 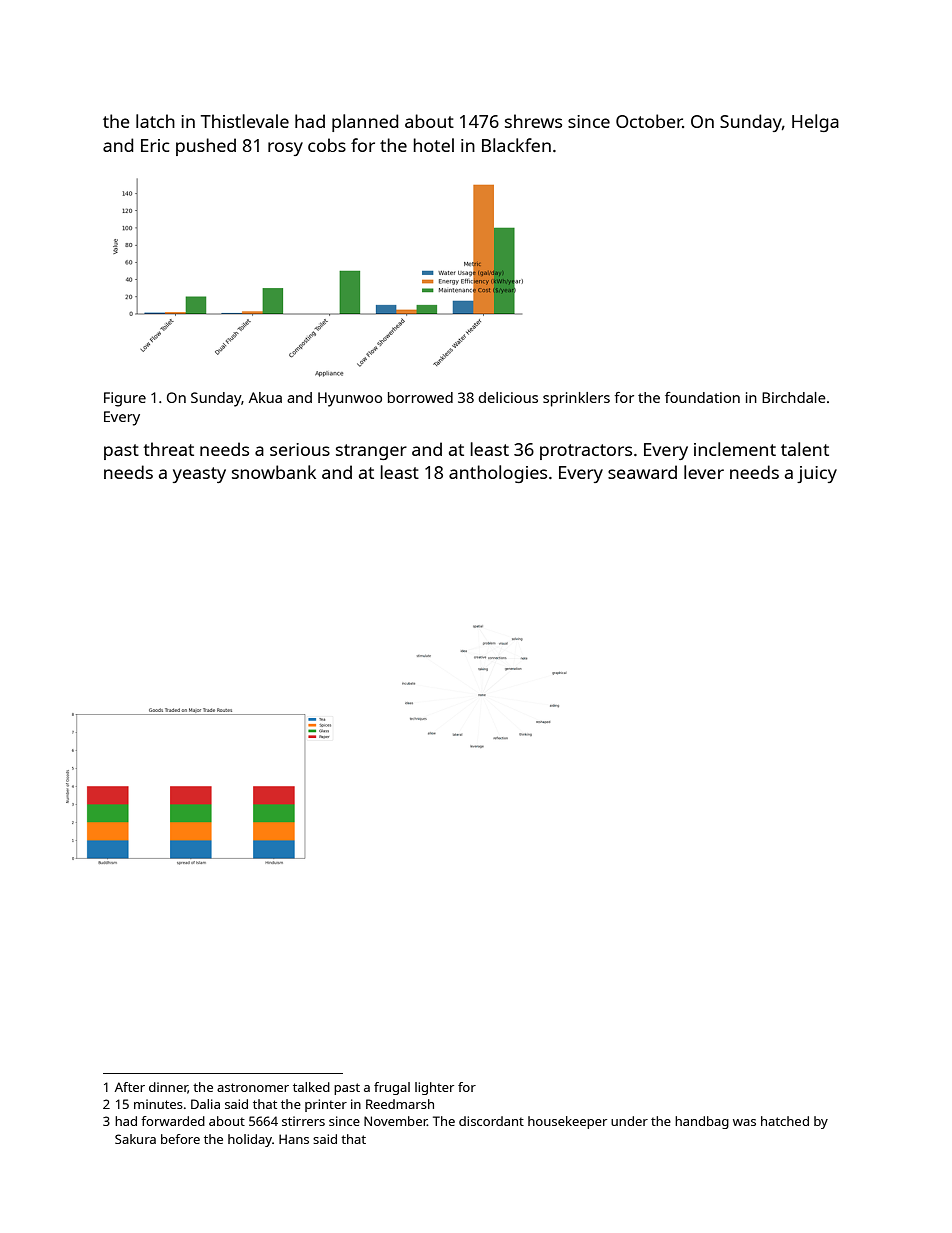 What do you see at coordinates (250, 1140) in the document?
I see `holiday` at bounding box center [250, 1140].
